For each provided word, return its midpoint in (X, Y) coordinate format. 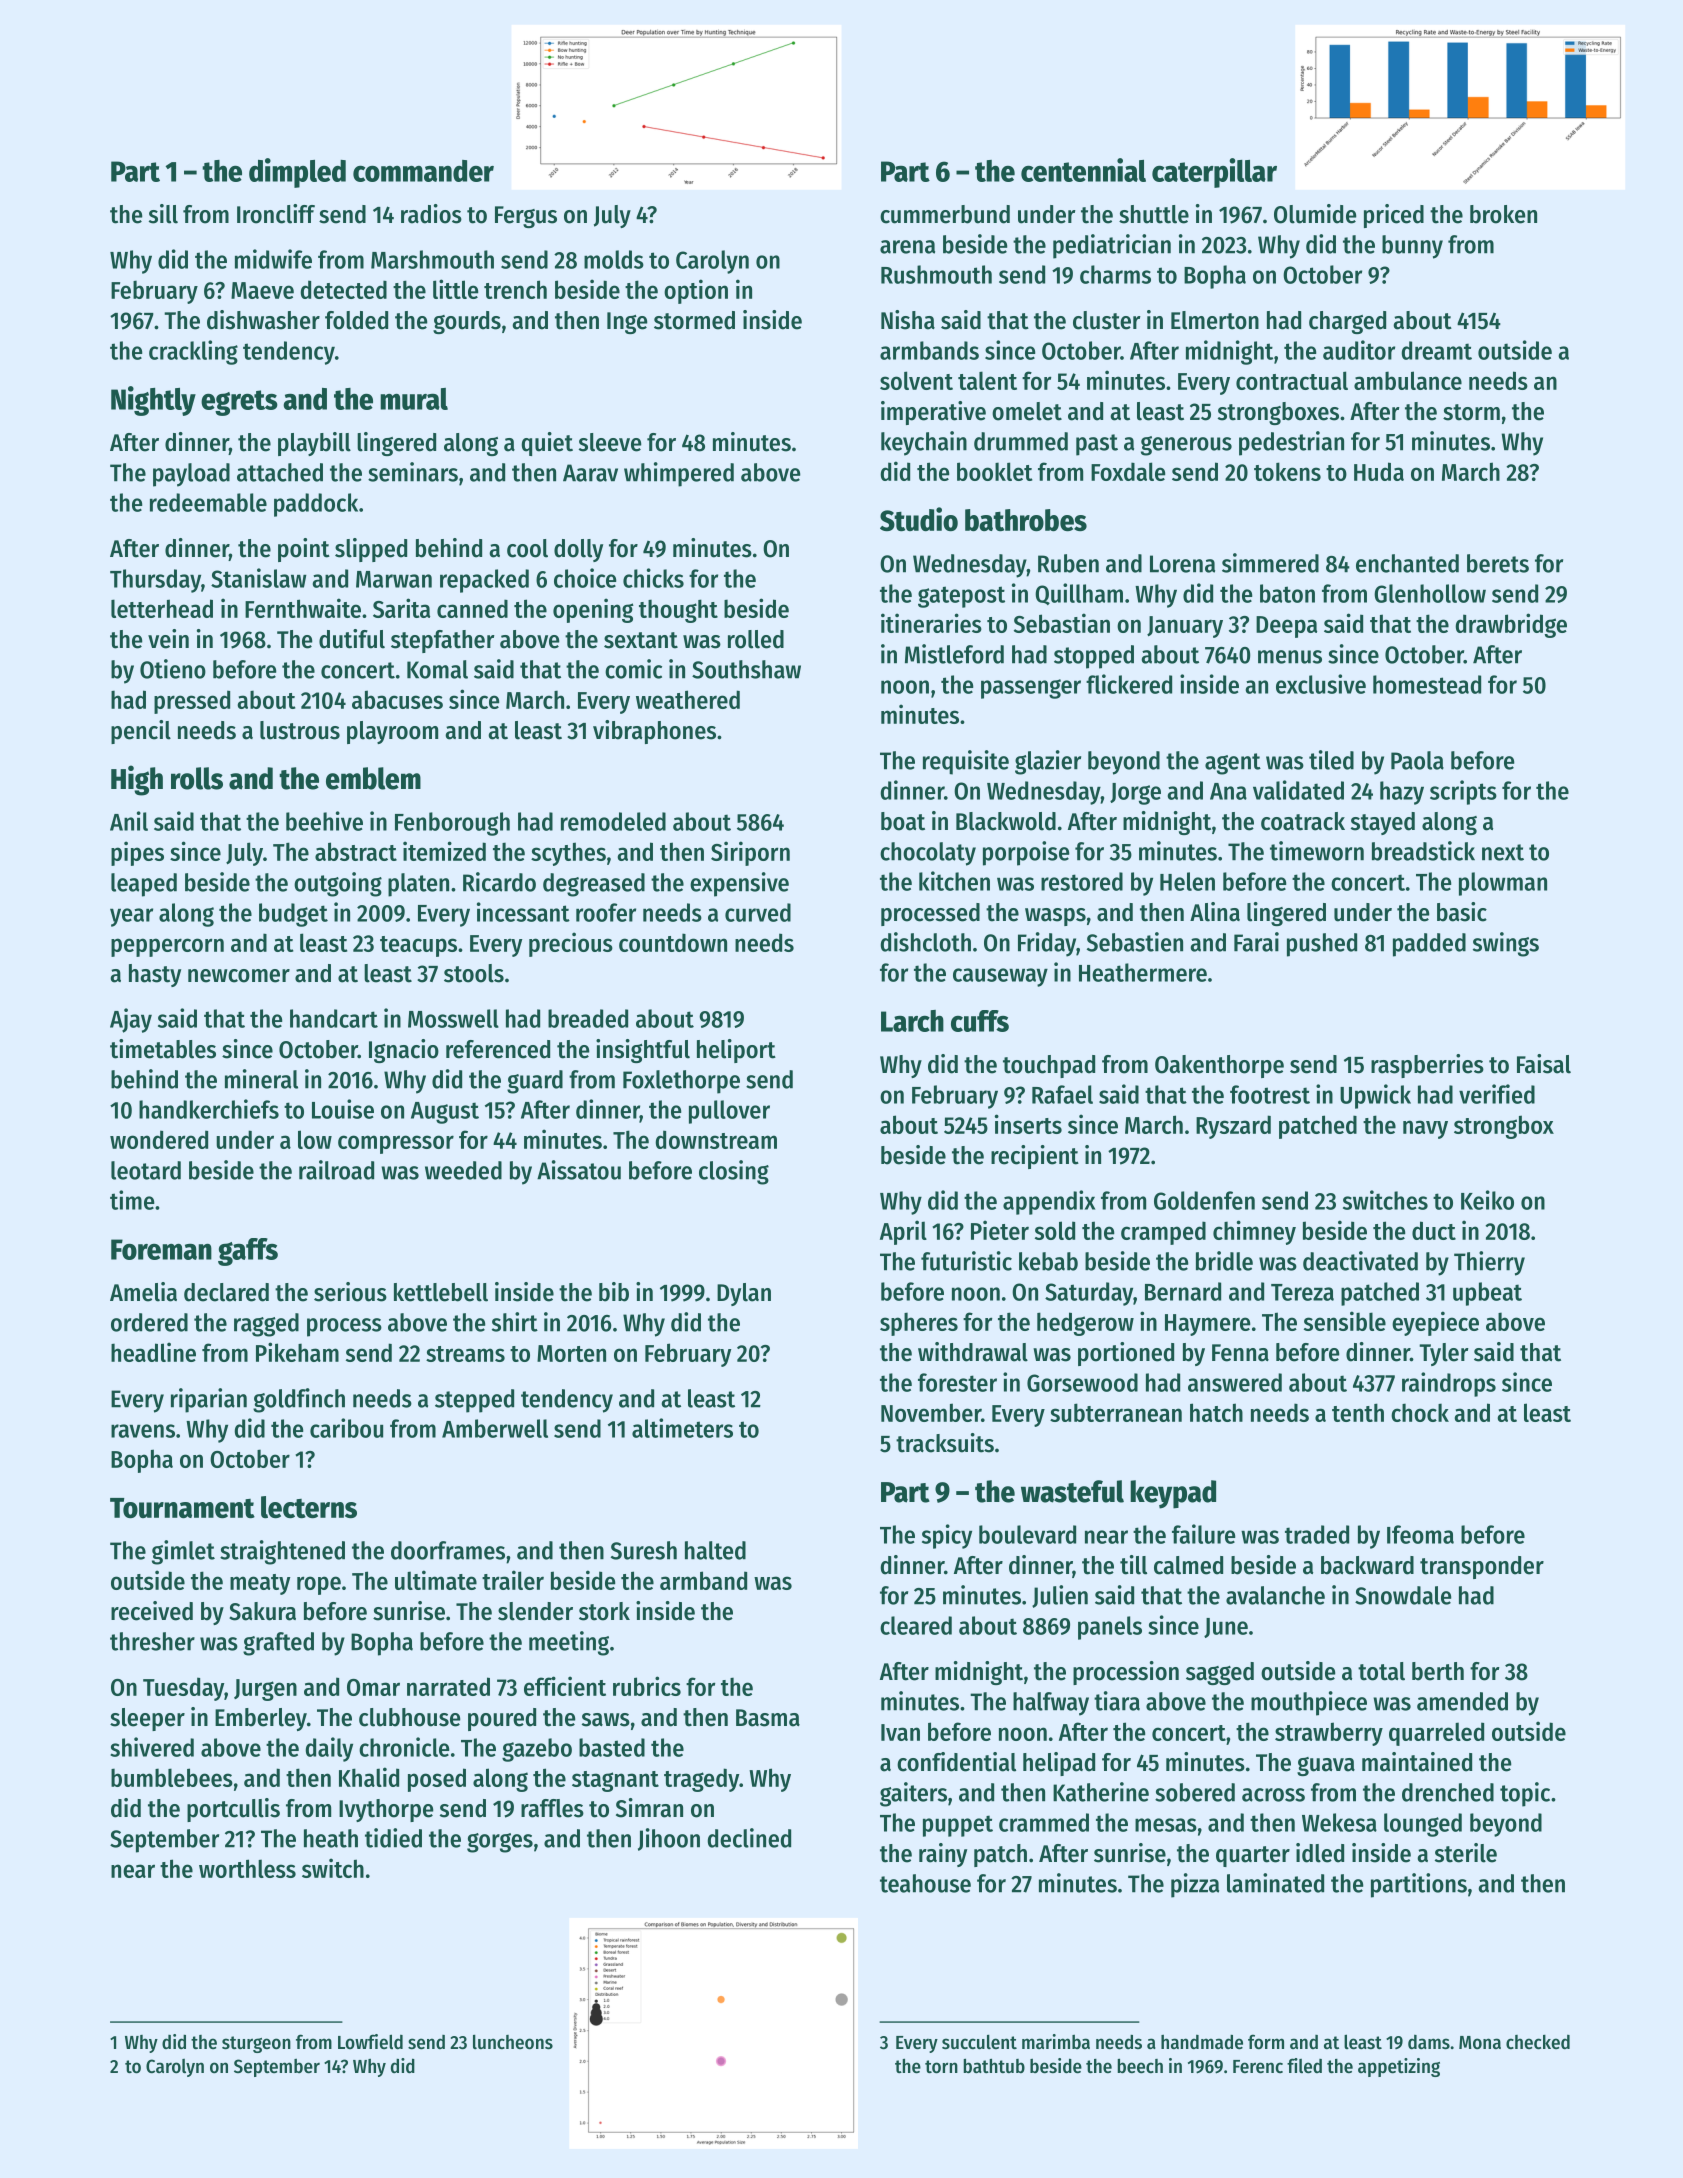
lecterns (309, 1507)
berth (1438, 1671)
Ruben (1068, 563)
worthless (247, 1868)
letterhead (162, 608)
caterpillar (1214, 173)
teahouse (925, 1883)
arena (907, 247)
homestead (1427, 684)
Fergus (526, 217)
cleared (916, 1625)
